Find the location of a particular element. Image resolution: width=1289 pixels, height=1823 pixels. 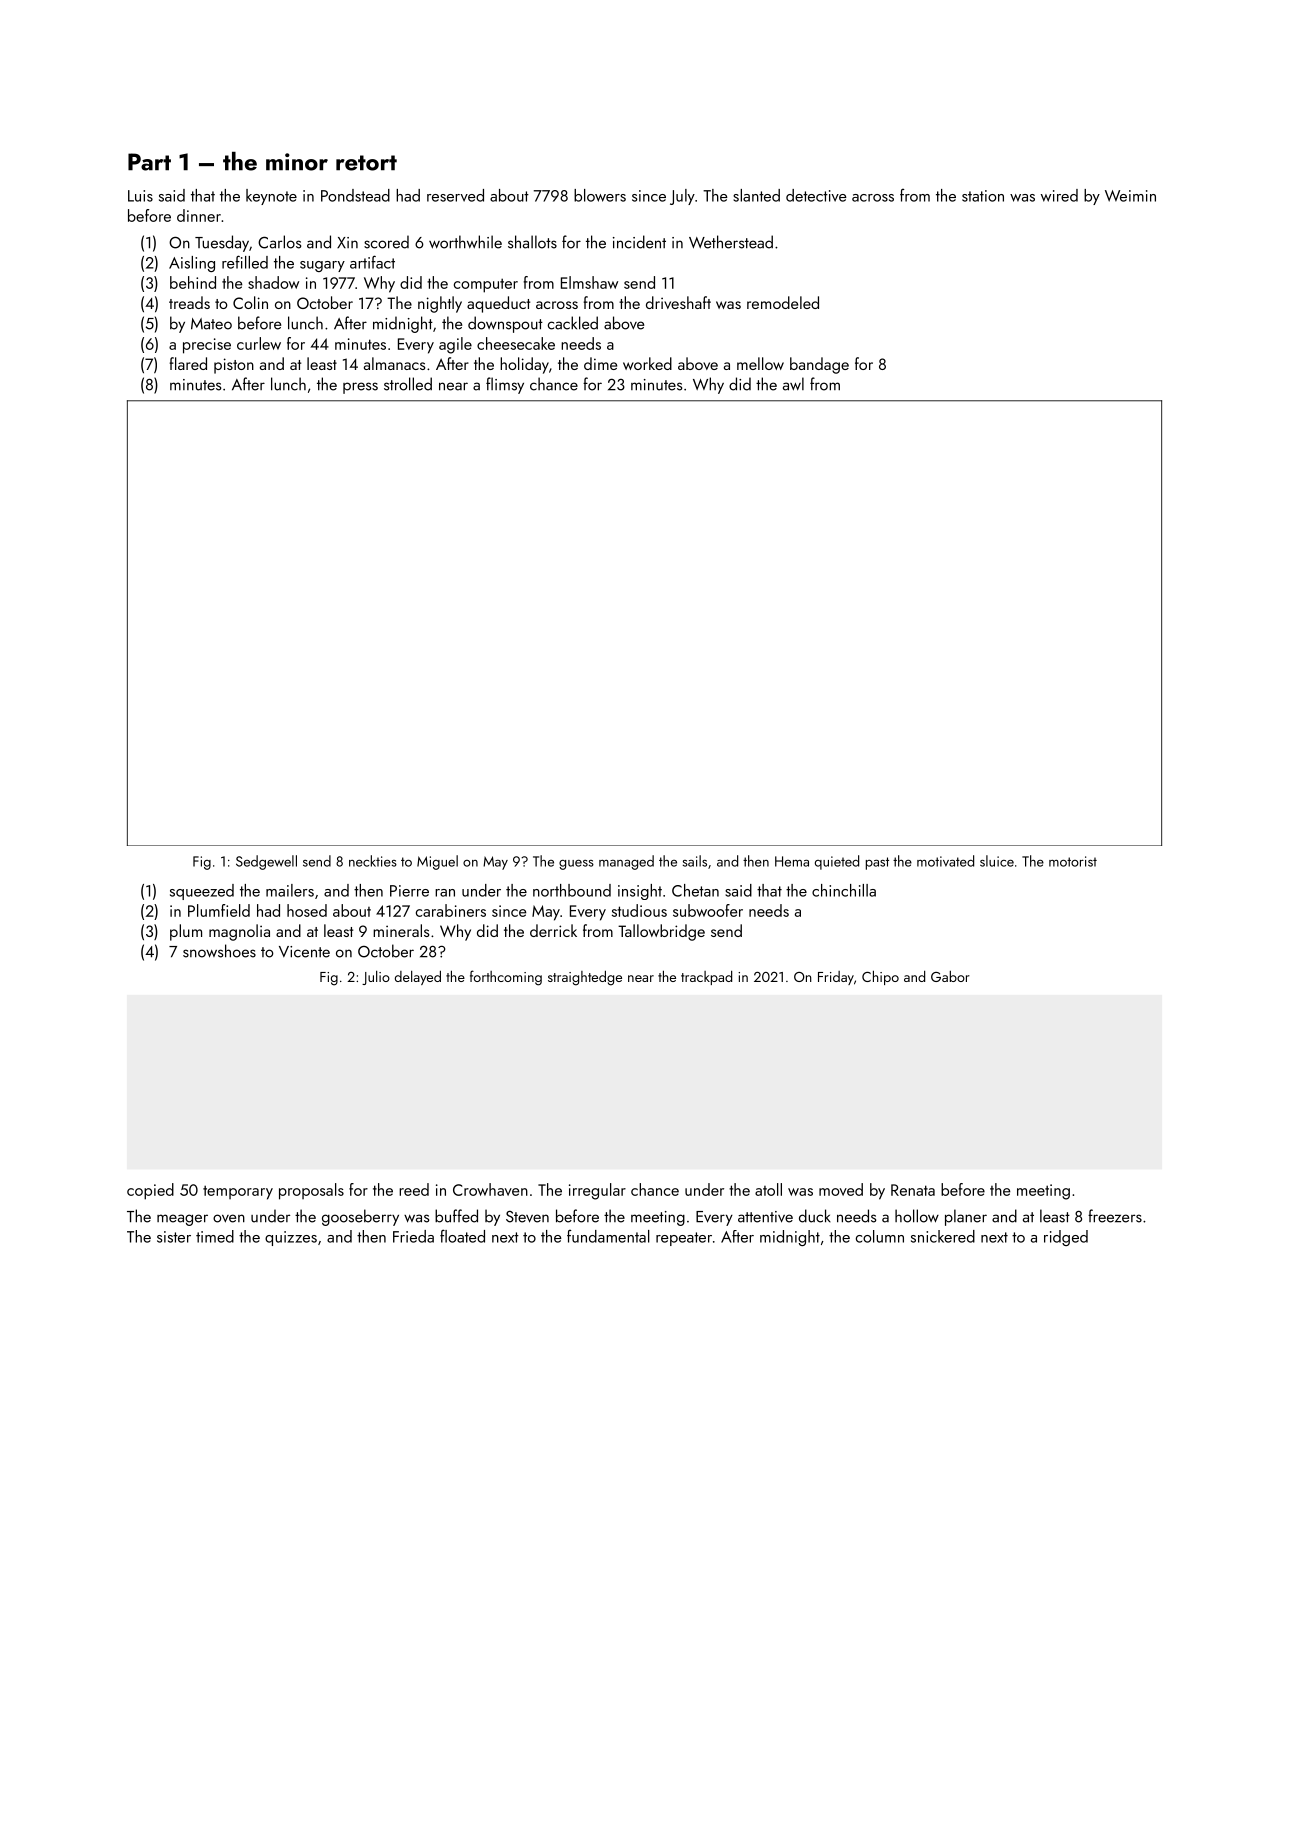

dinner is located at coordinates (199, 215).
